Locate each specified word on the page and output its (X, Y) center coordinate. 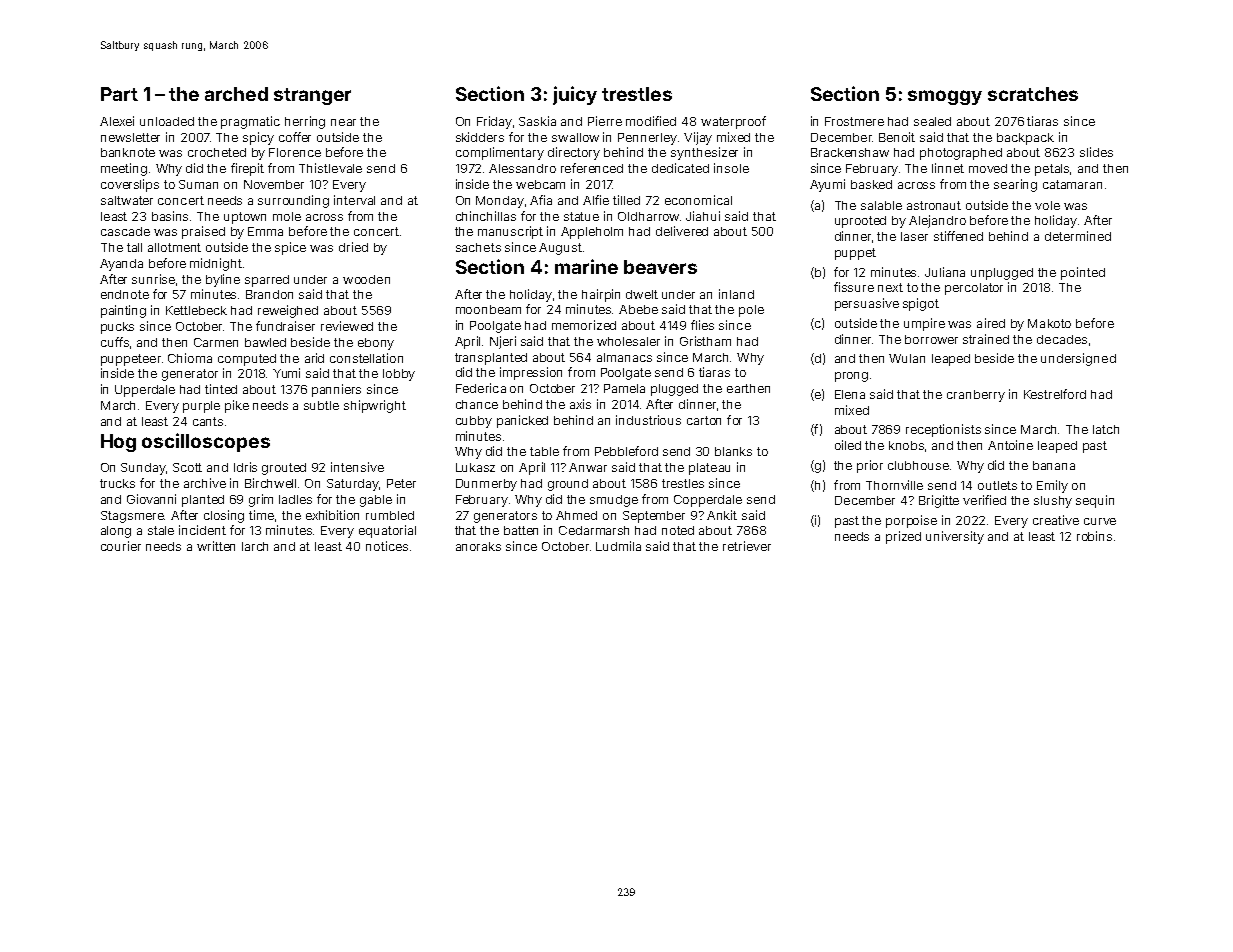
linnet (948, 168)
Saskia (537, 121)
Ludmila (618, 546)
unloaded (167, 121)
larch (255, 546)
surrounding (293, 201)
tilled (626, 200)
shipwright (375, 406)
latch (1106, 429)
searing (1015, 185)
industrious (648, 420)
